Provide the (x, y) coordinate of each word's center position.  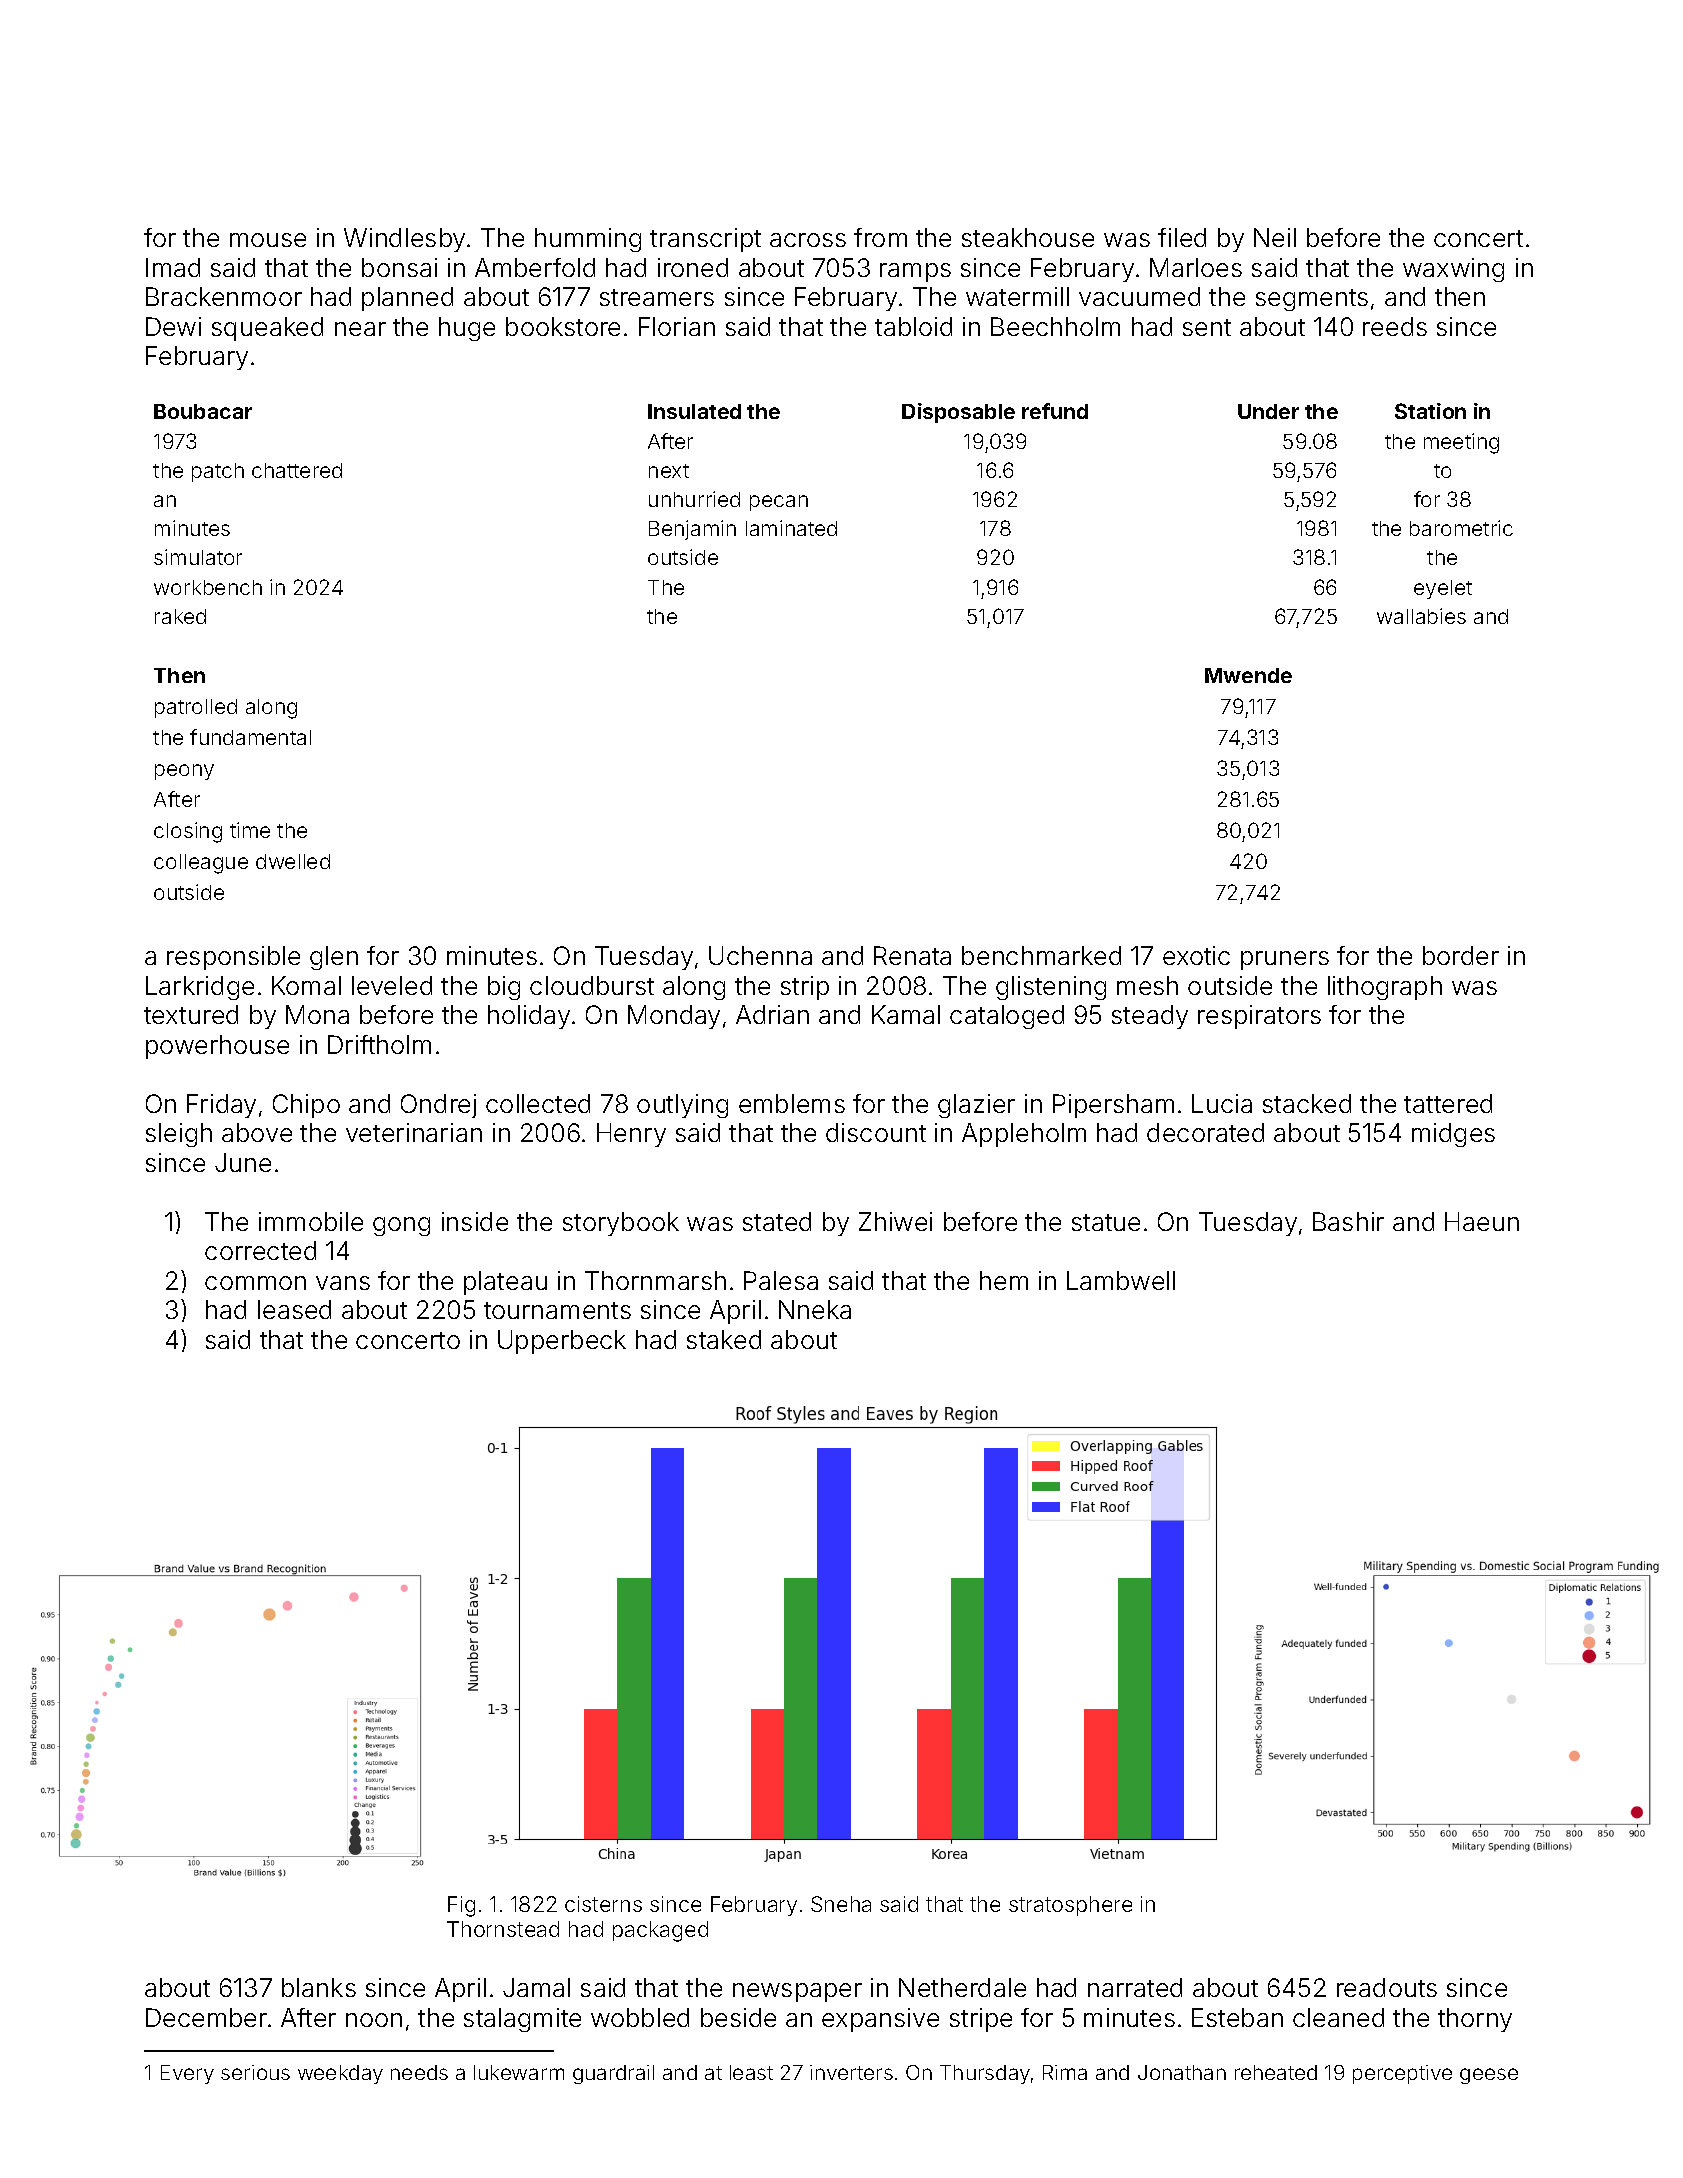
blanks (319, 1987)
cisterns (603, 1904)
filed (1182, 237)
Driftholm (379, 1044)
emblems (792, 1103)
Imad (173, 267)
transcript (705, 240)
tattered (1448, 1103)
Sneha (841, 1904)
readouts (1387, 1987)
